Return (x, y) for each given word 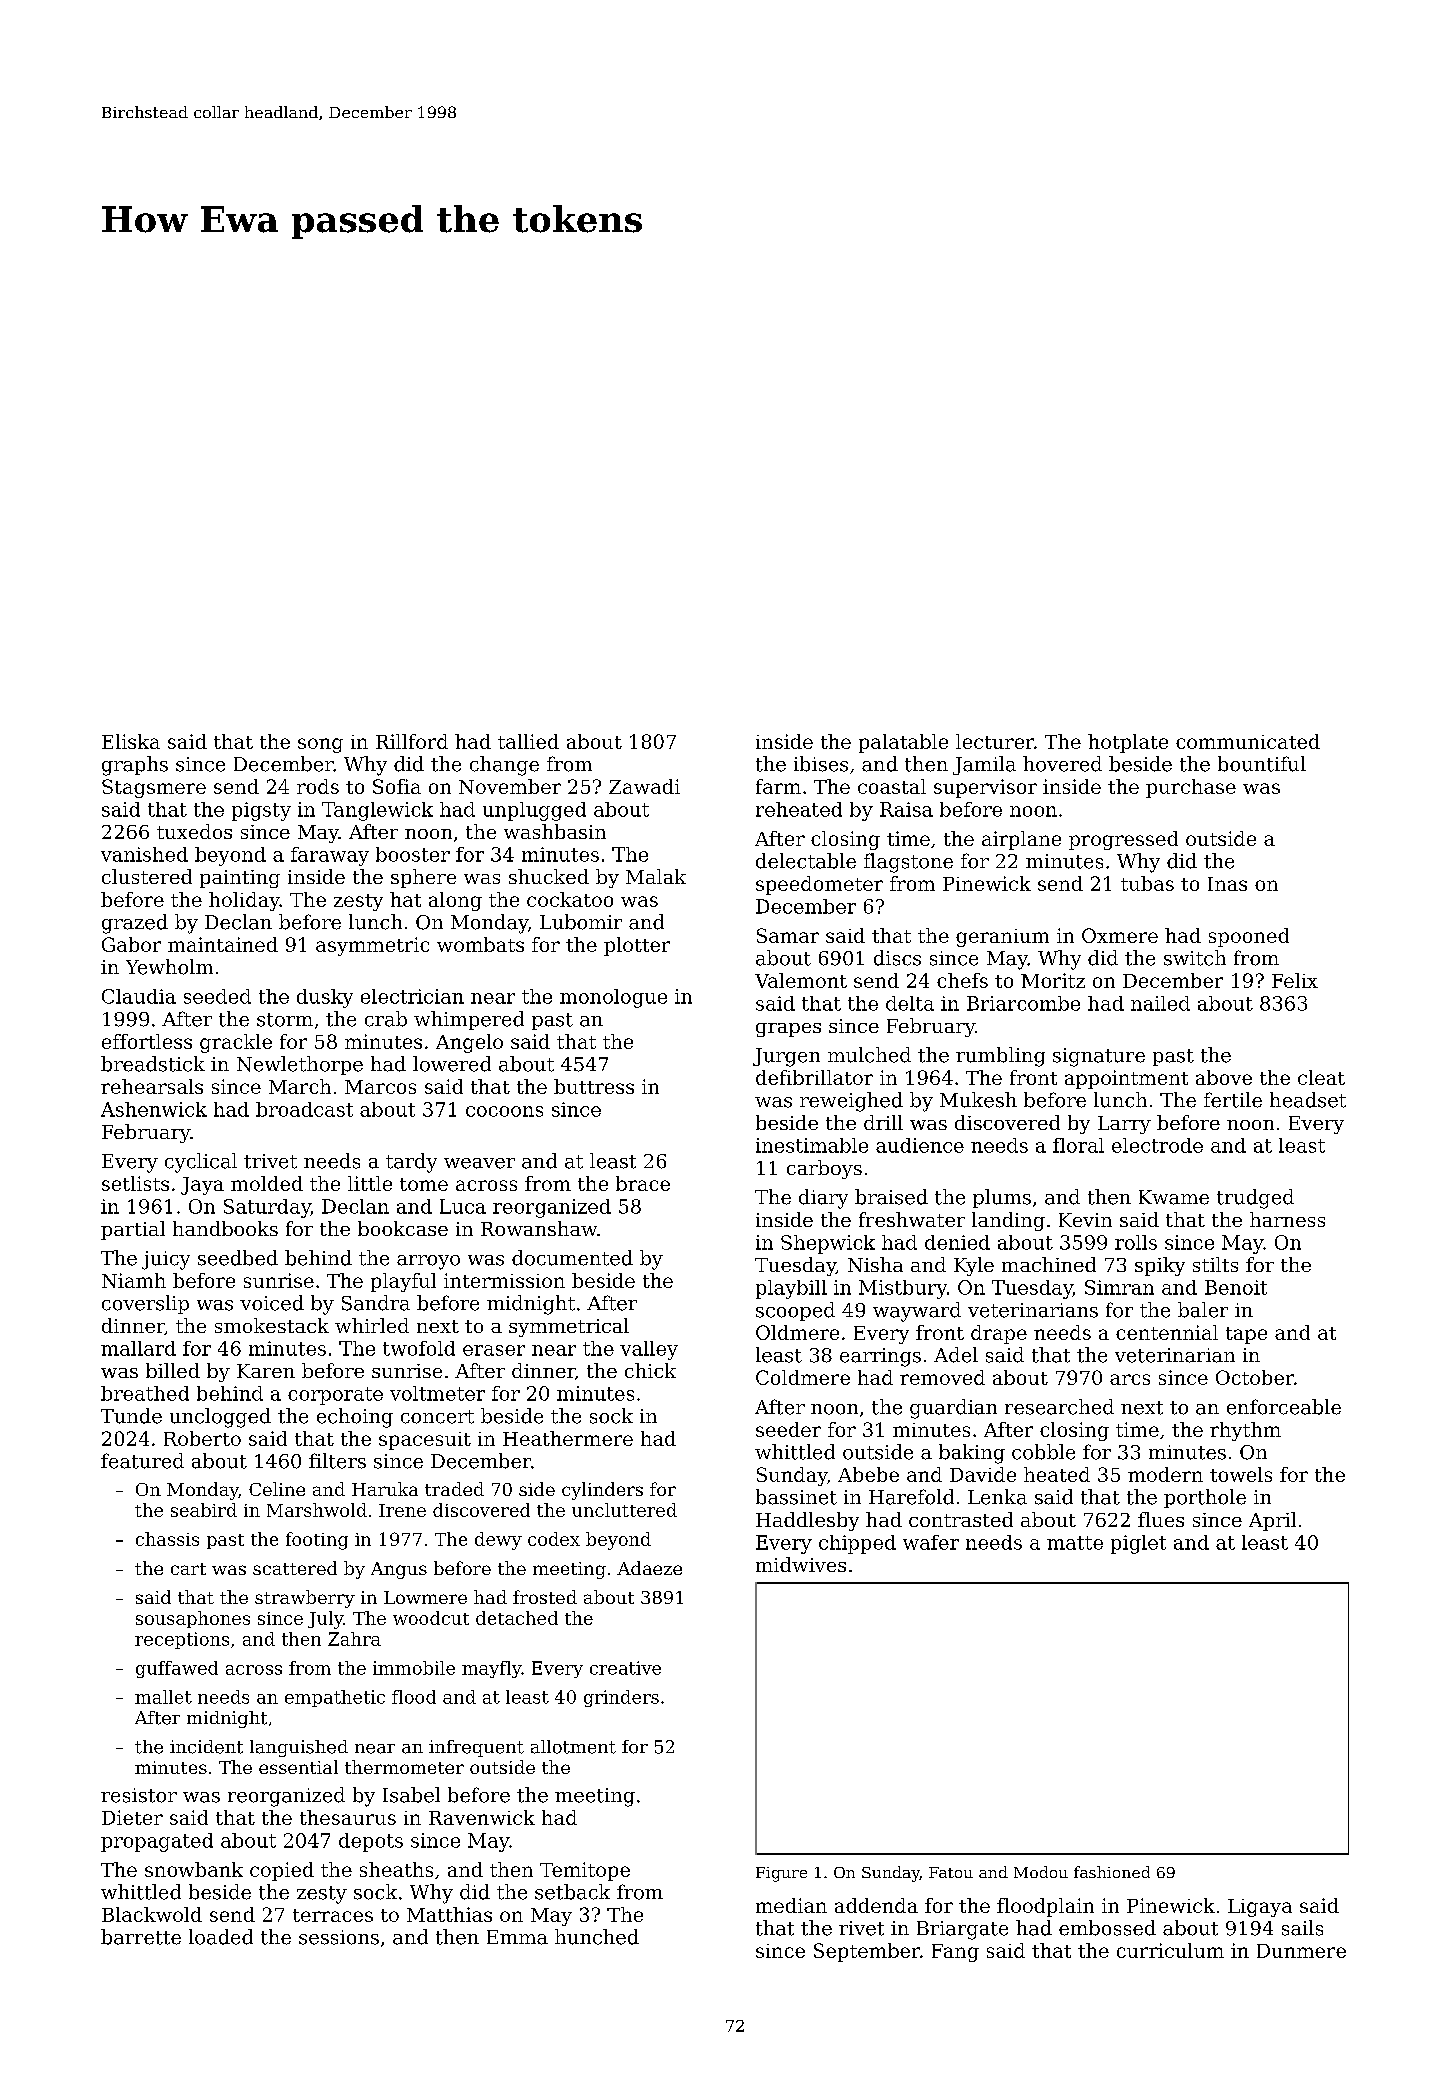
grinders (621, 1698)
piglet (1138, 1544)
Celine (277, 1489)
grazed (135, 924)
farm (778, 786)
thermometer (404, 1767)
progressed (1123, 840)
